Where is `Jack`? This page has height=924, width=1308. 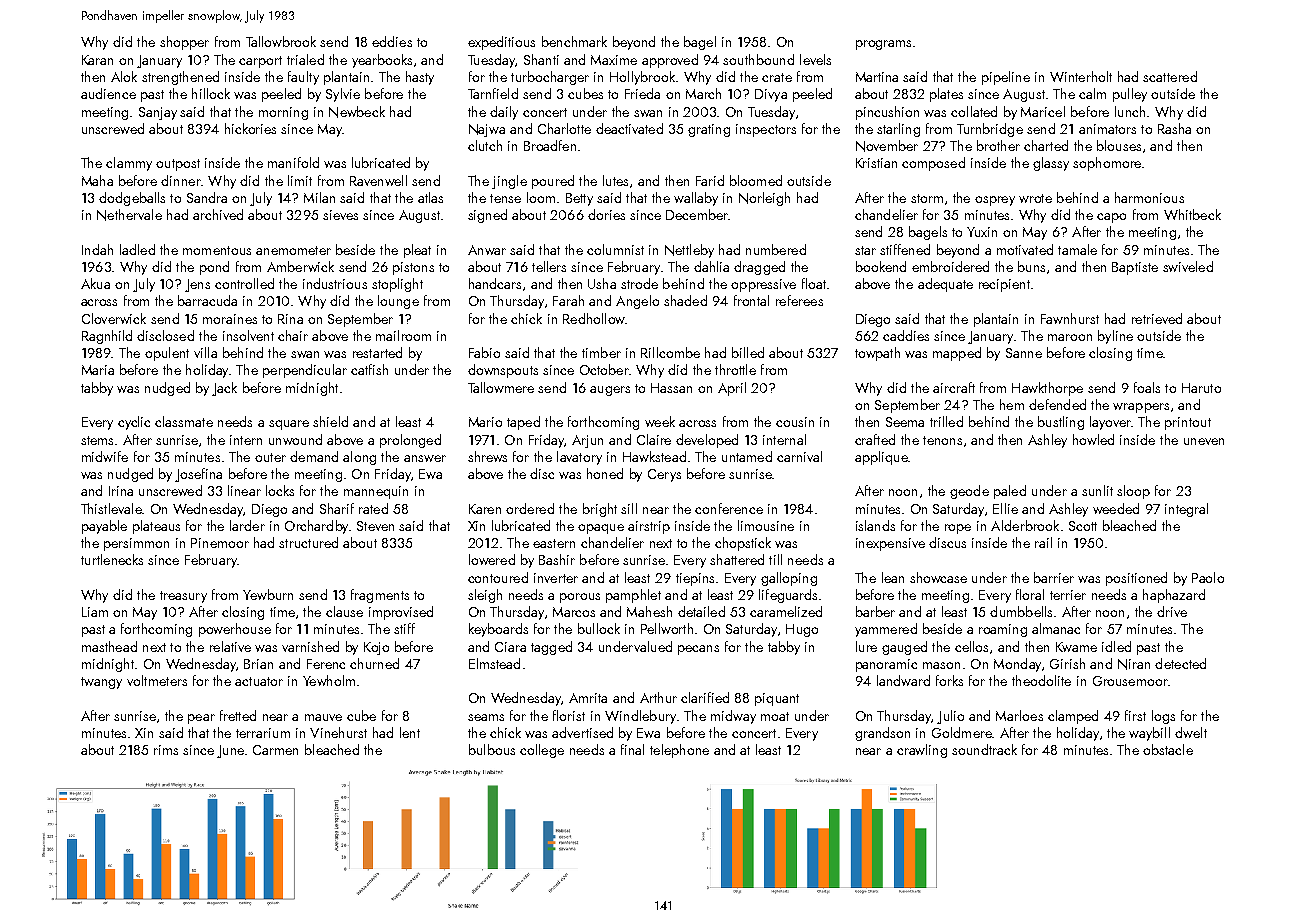 Jack is located at coordinates (224, 389).
